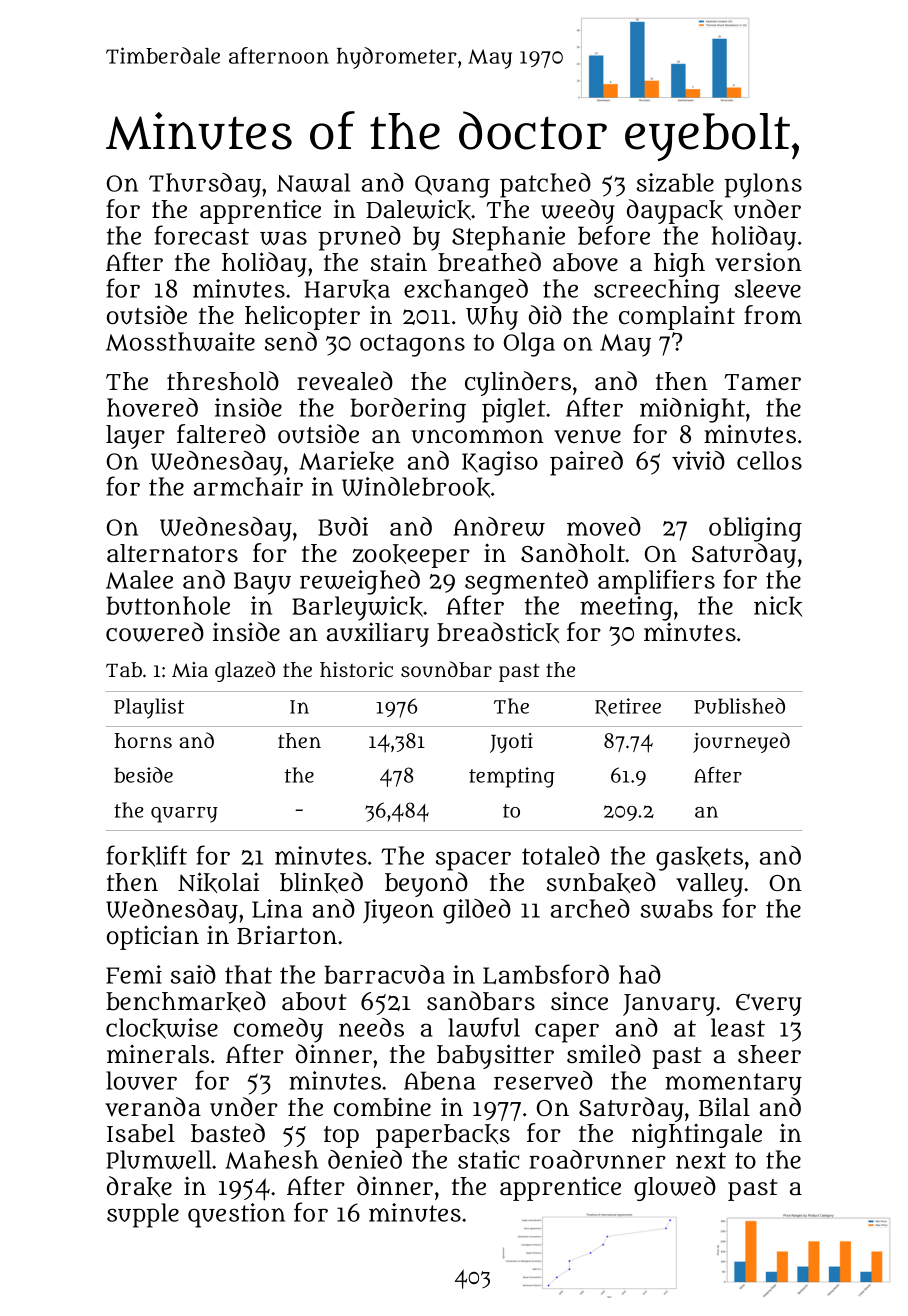 The height and width of the page is (1316, 908). What do you see at coordinates (271, 1159) in the page?
I see `Mahesh` at bounding box center [271, 1159].
